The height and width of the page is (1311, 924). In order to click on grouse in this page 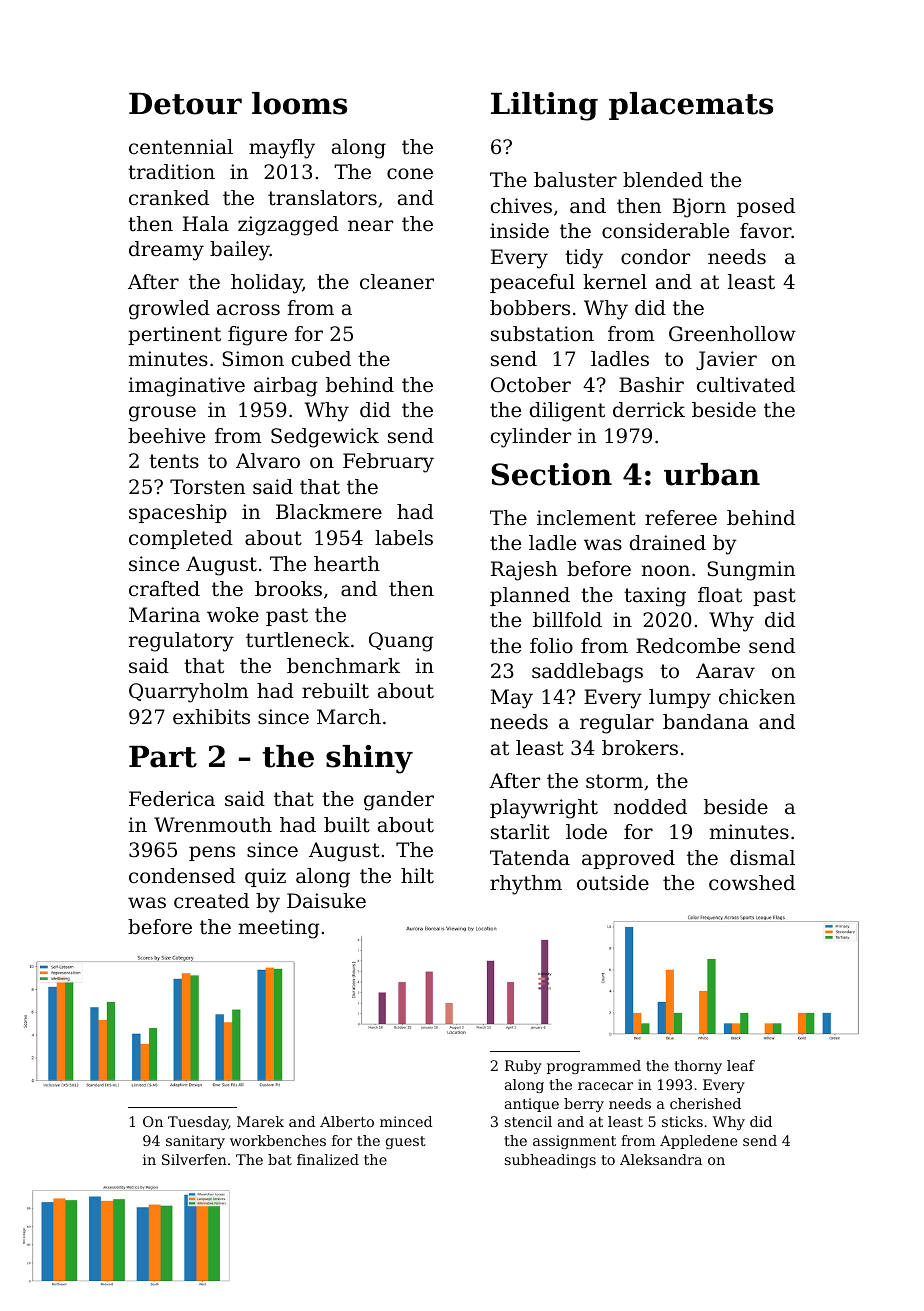, I will do `click(162, 414)`.
